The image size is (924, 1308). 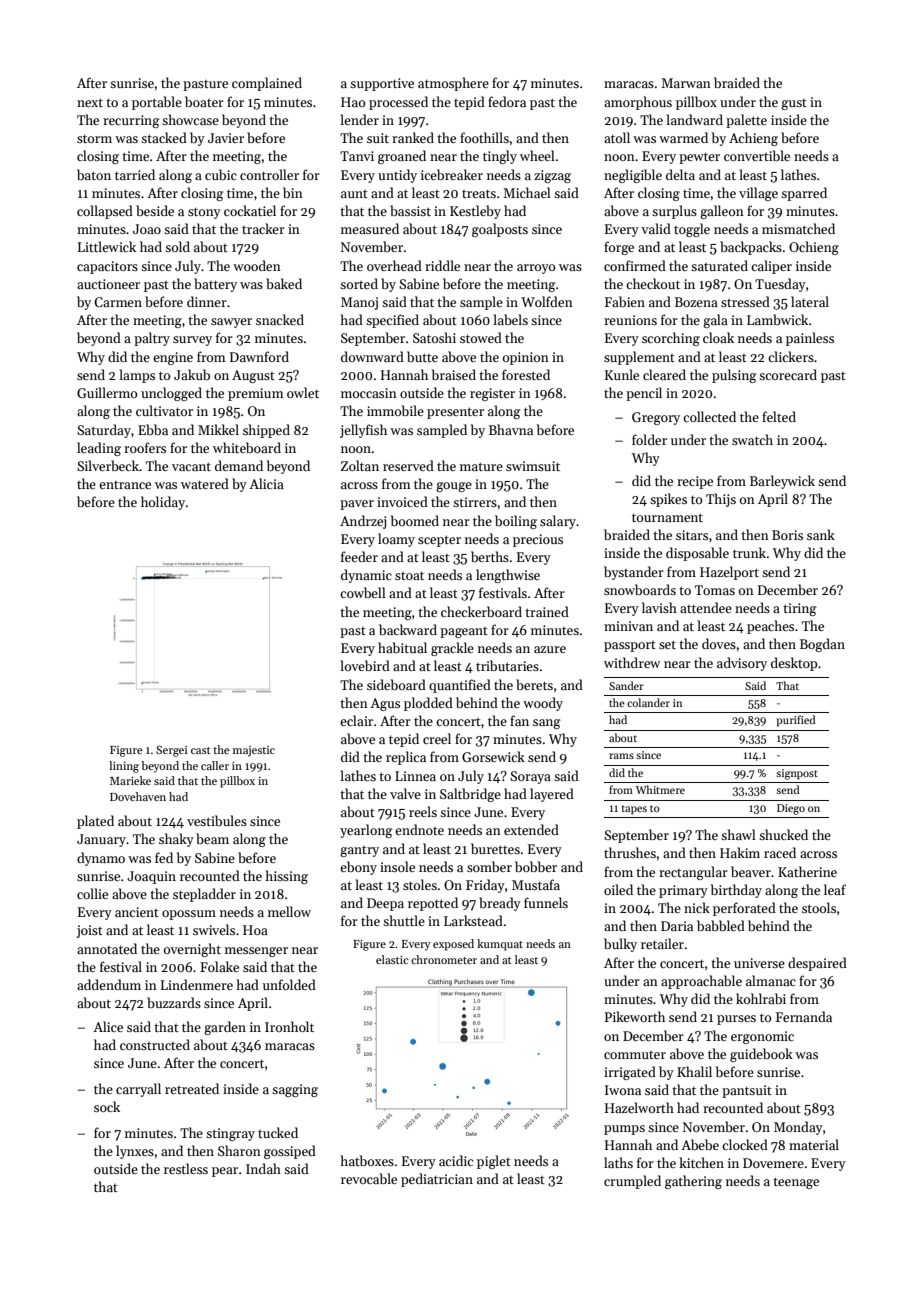 I want to click on Wolfden, so click(x=547, y=301).
